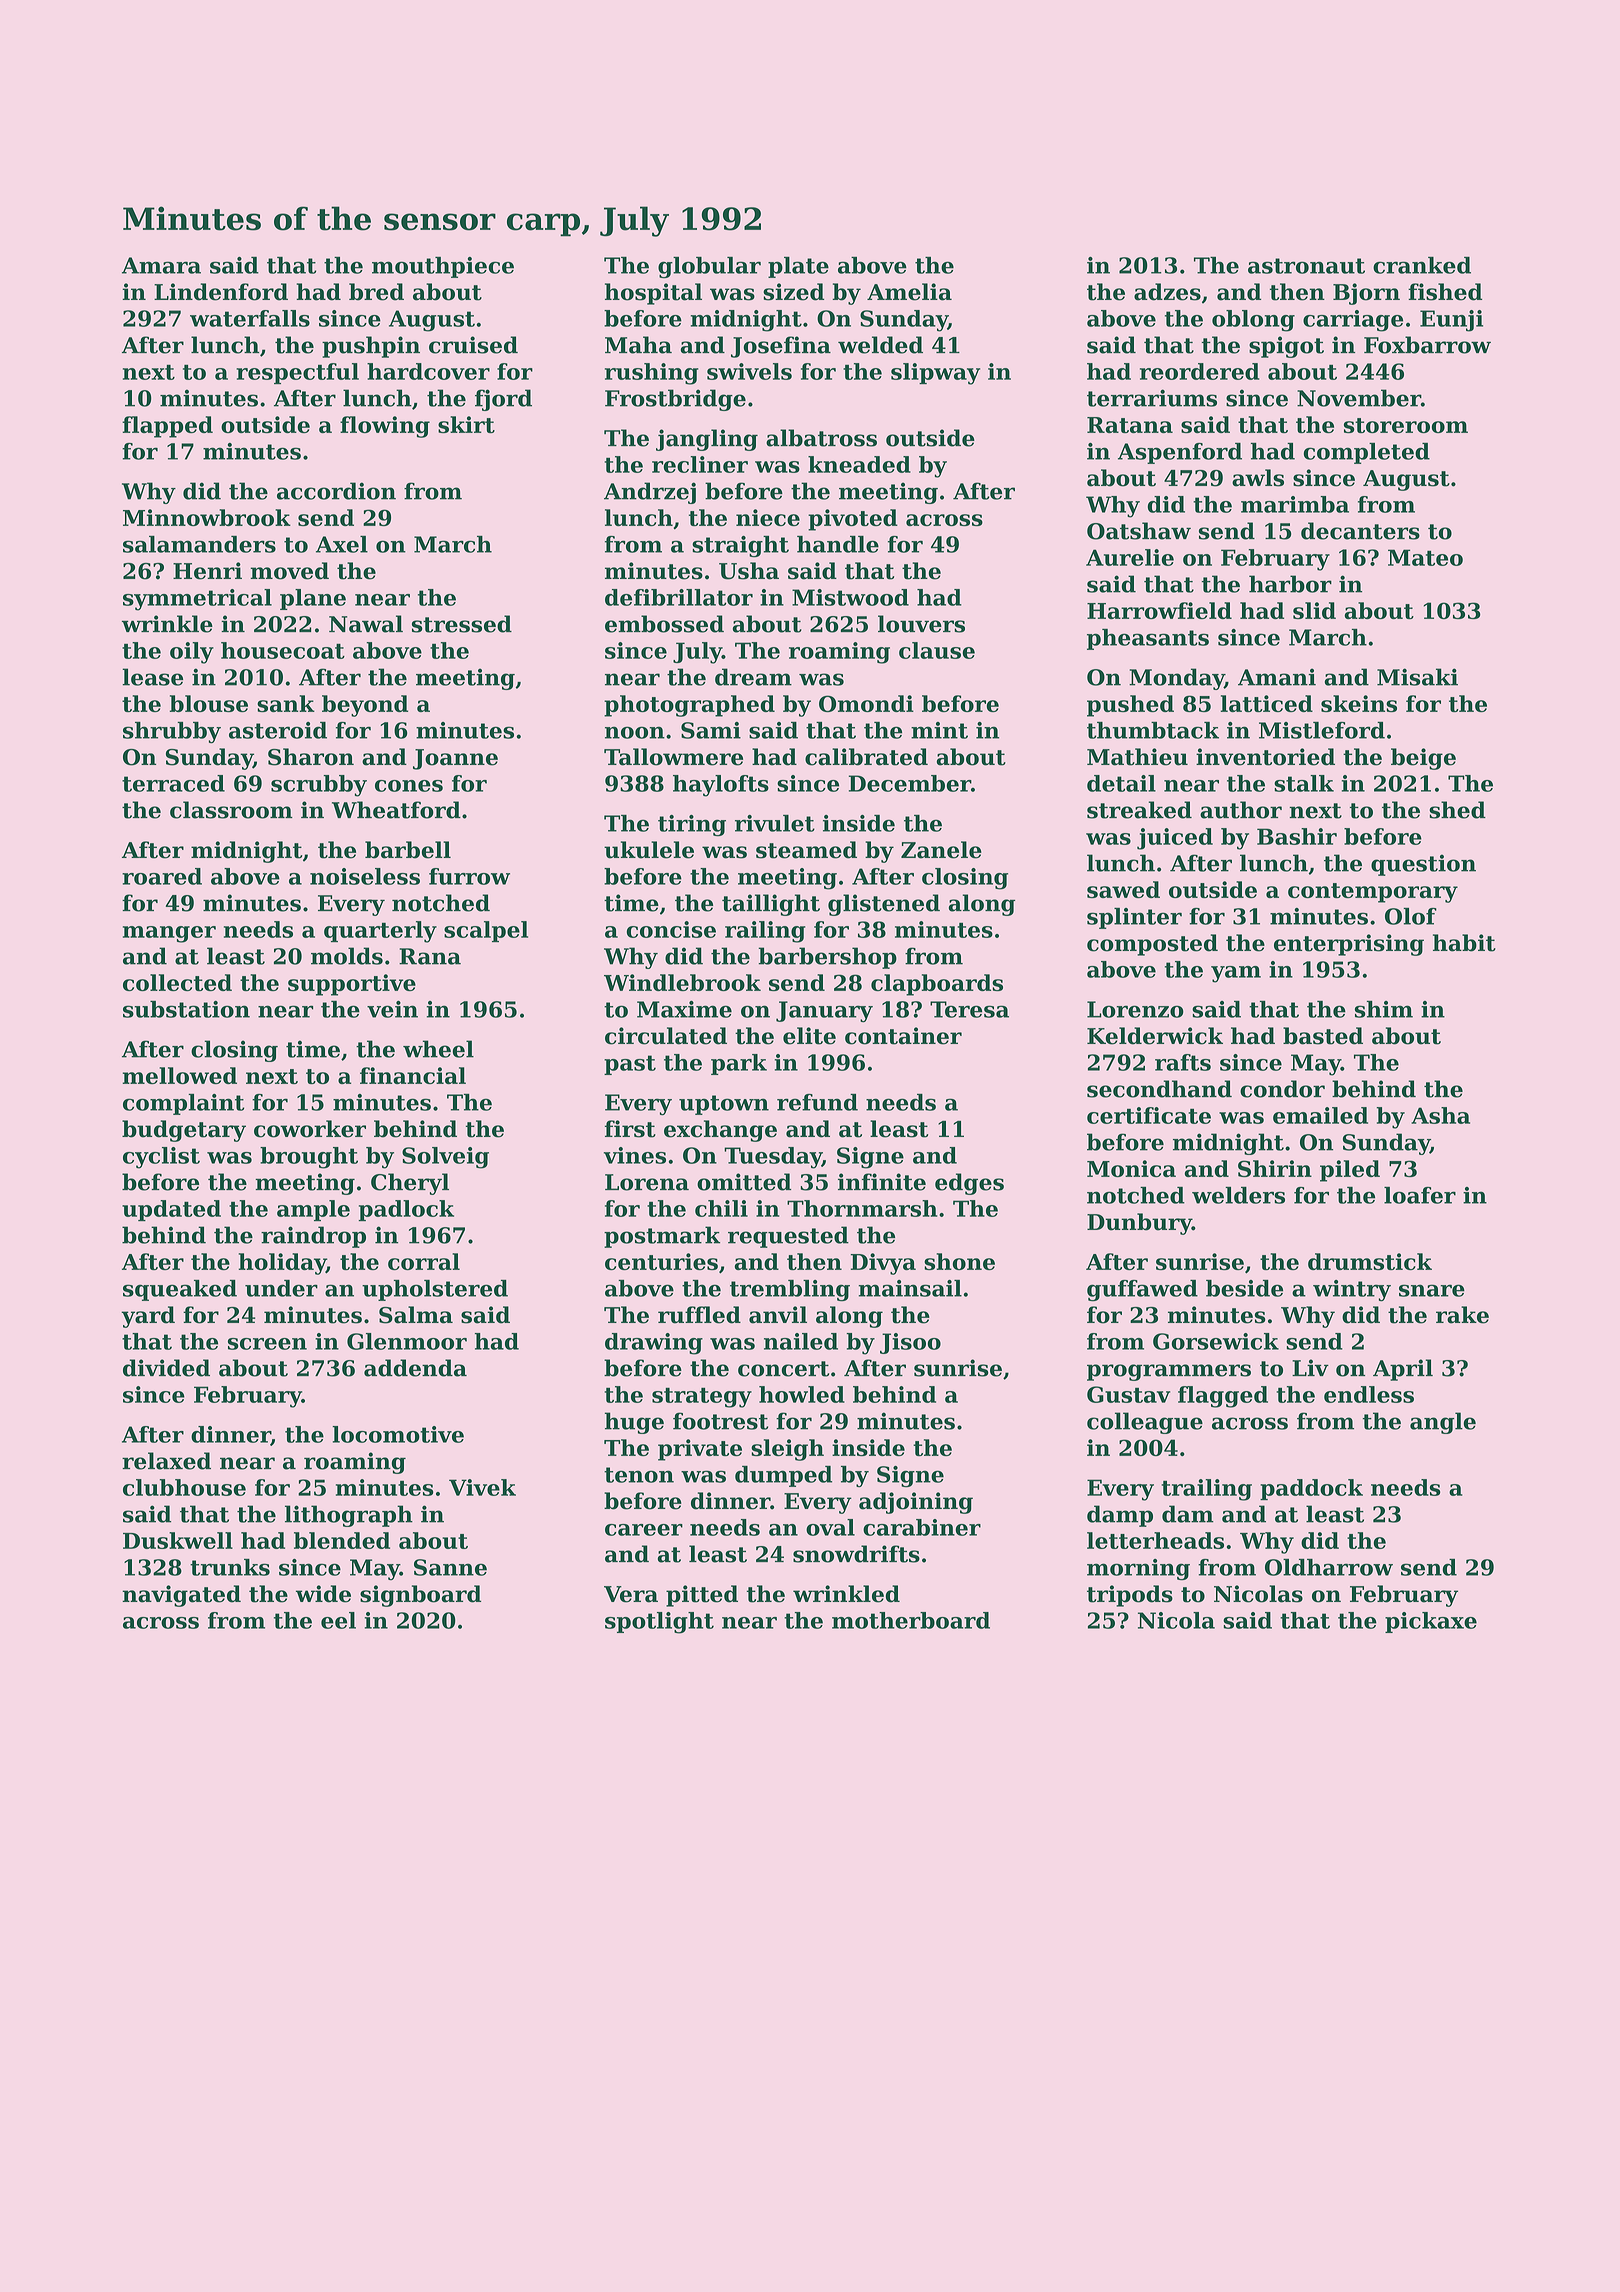 This image has width=1620, height=2292. What do you see at coordinates (659, 1623) in the image?
I see `spotlight` at bounding box center [659, 1623].
